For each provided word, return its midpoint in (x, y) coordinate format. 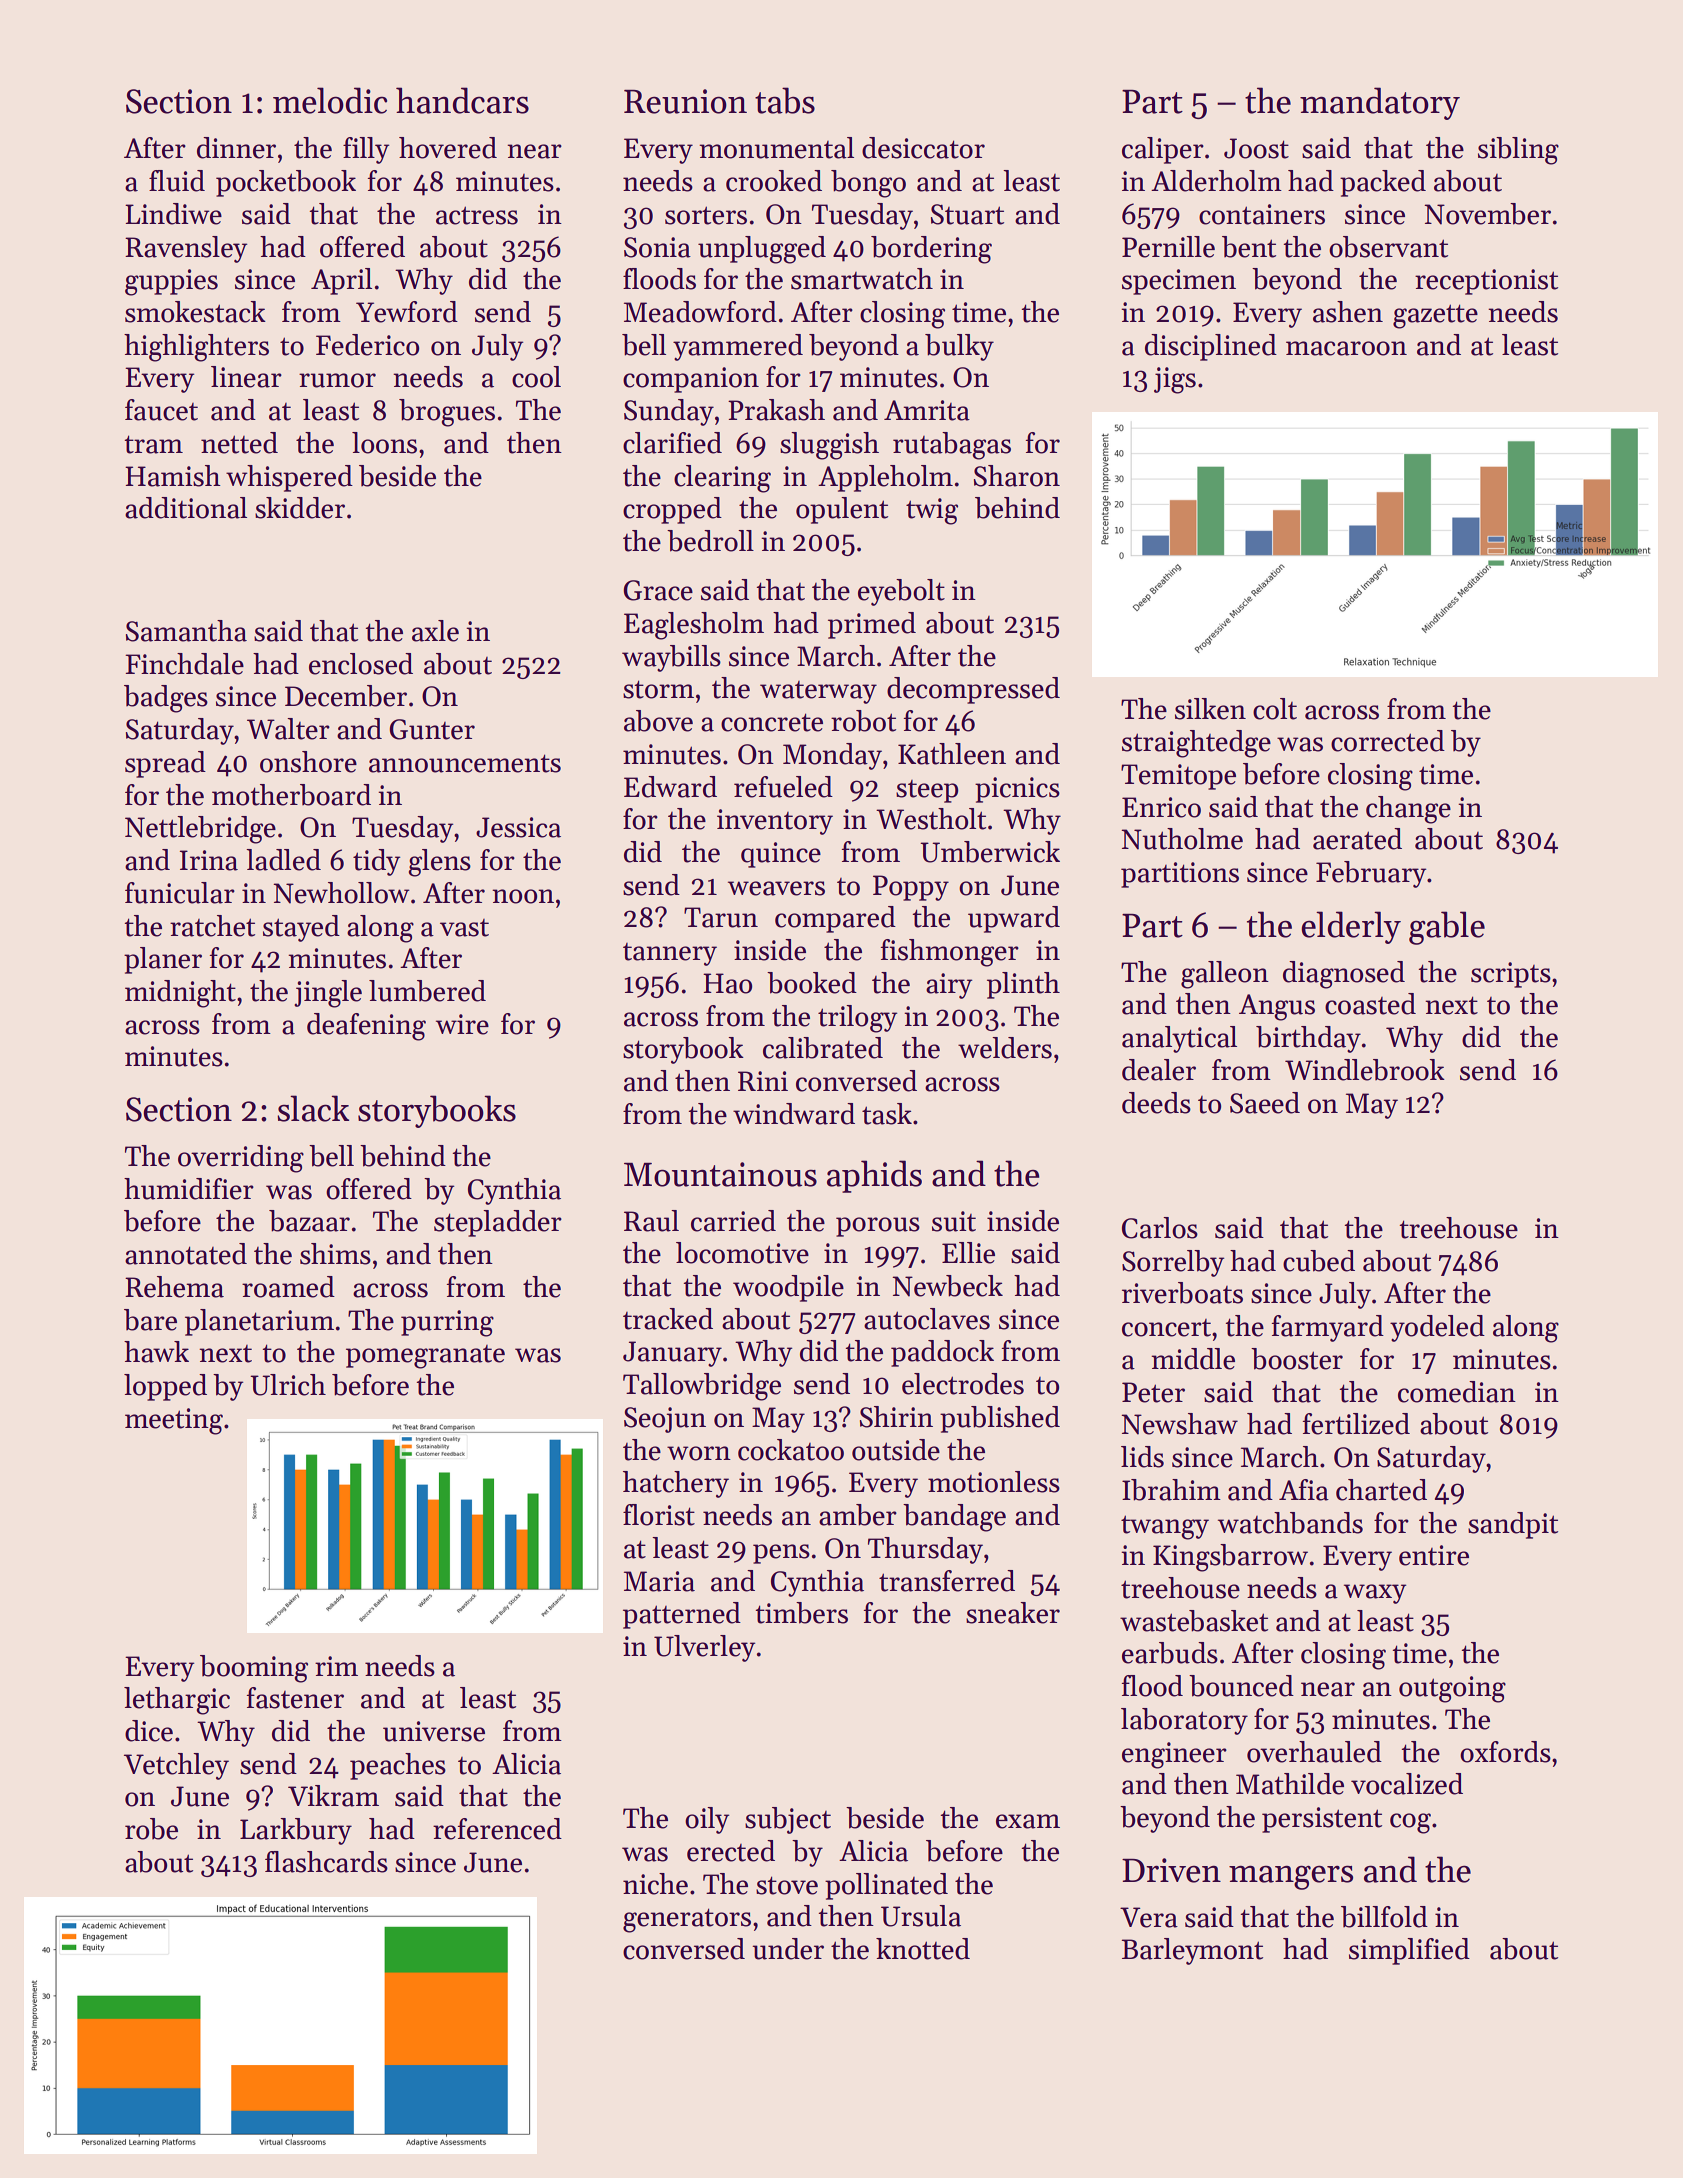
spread (165, 764)
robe (151, 1829)
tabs (785, 100)
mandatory (1380, 103)
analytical (1179, 1039)
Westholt (931, 819)
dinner (236, 148)
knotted (923, 1949)
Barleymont (1192, 1951)
